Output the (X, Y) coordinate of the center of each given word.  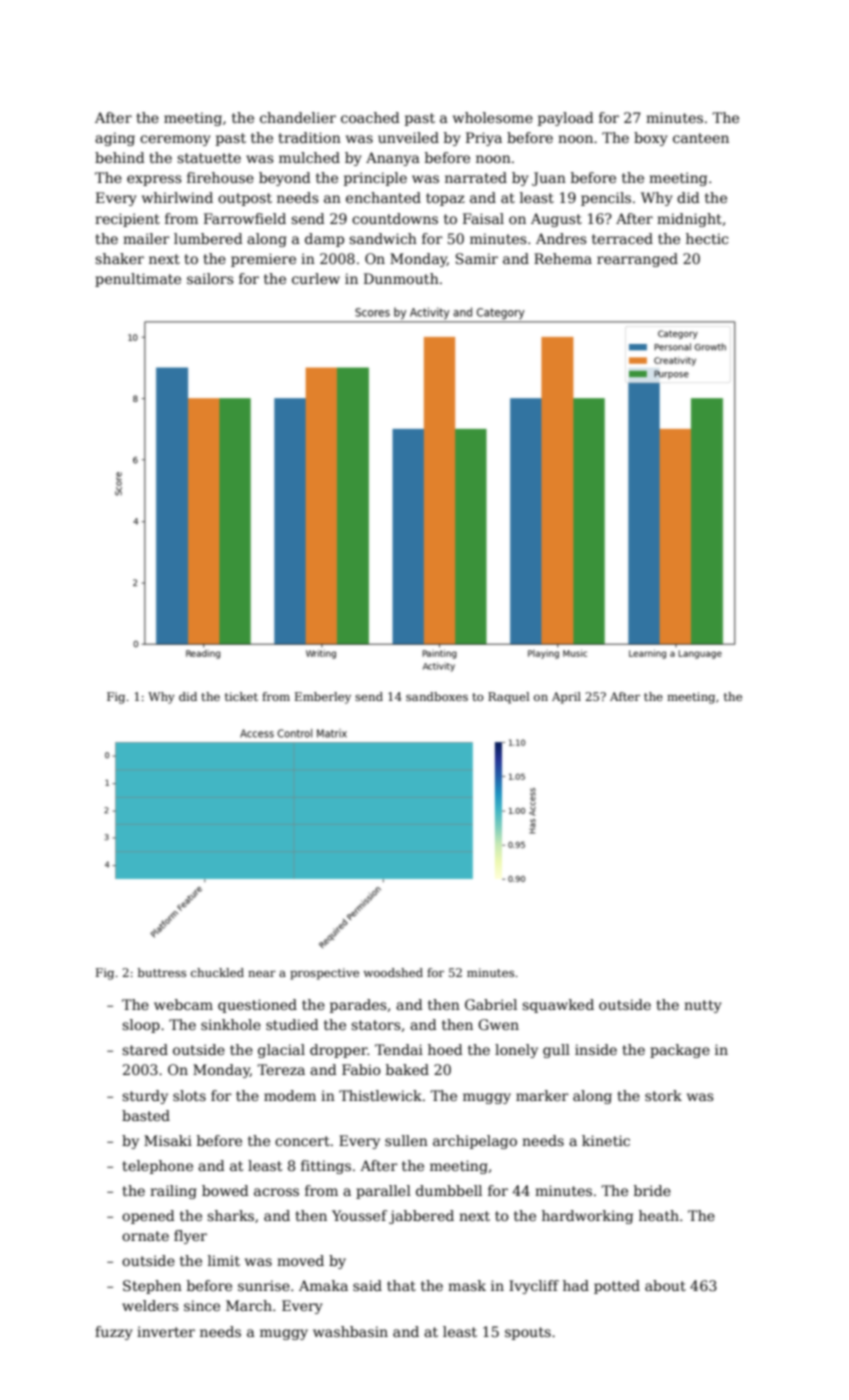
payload (566, 119)
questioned (257, 1006)
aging (115, 139)
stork (663, 1095)
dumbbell (449, 1190)
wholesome (493, 117)
